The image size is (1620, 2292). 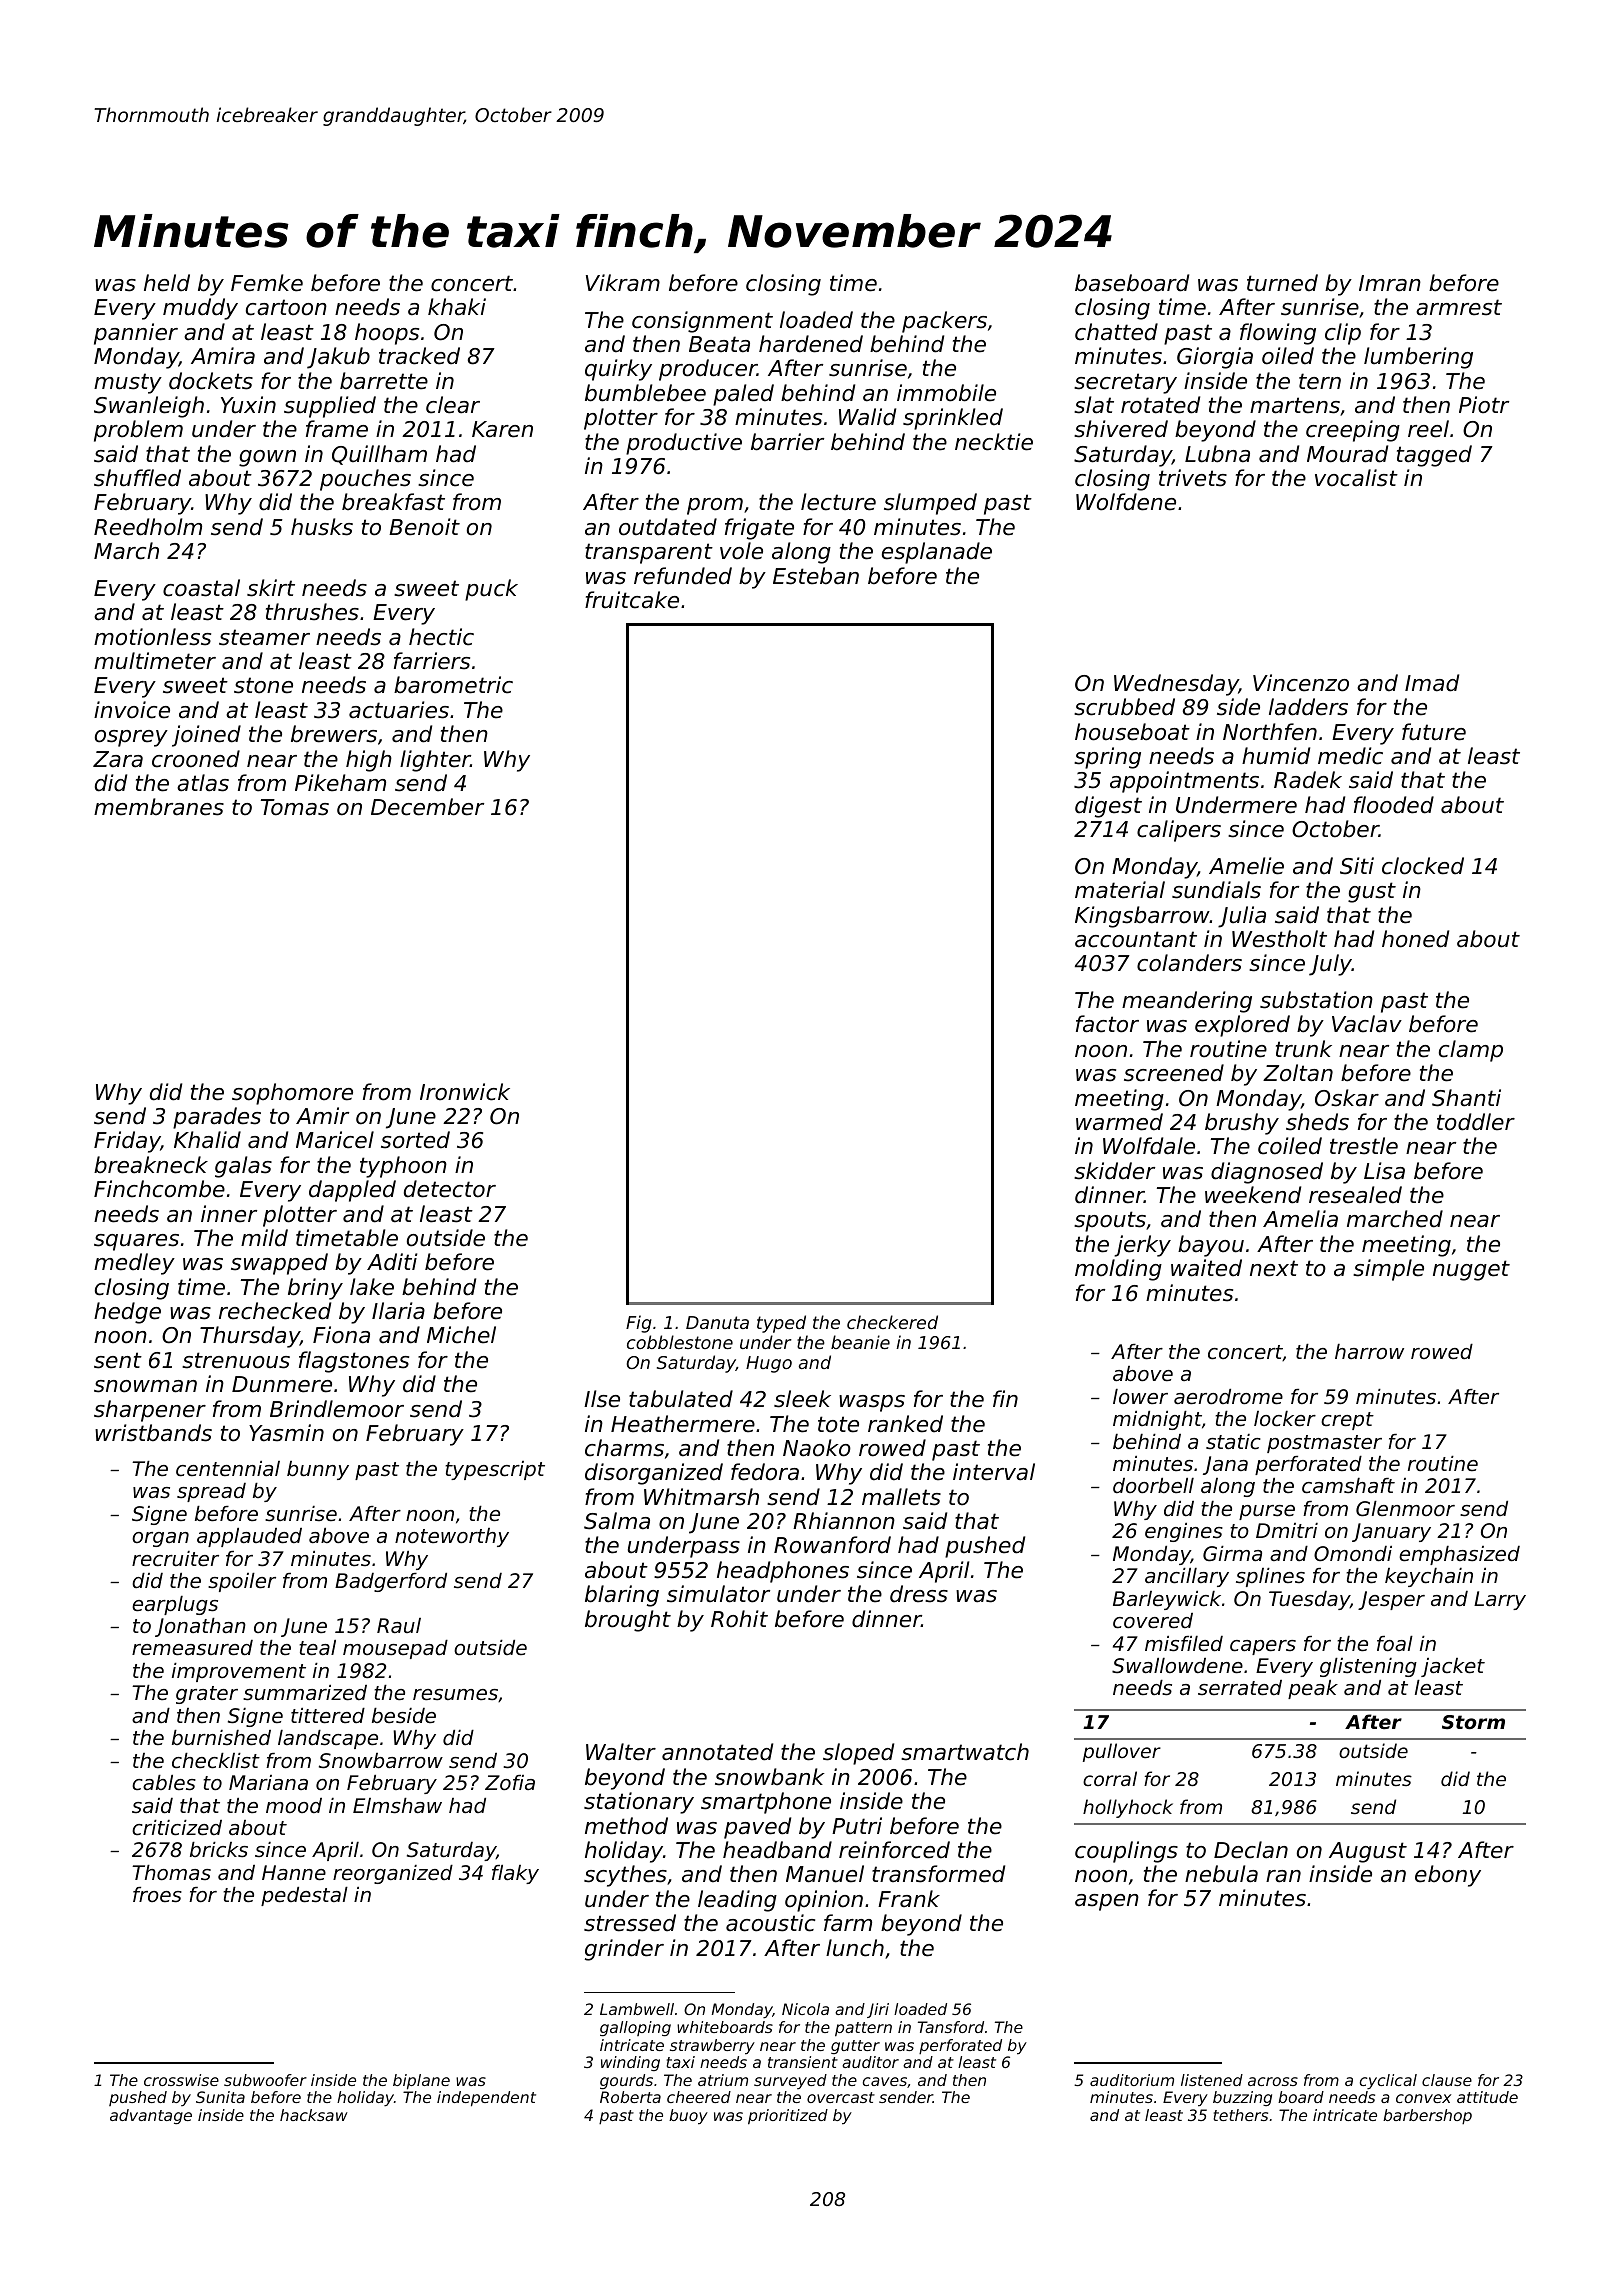 What do you see at coordinates (816, 576) in the document?
I see `Esteban` at bounding box center [816, 576].
